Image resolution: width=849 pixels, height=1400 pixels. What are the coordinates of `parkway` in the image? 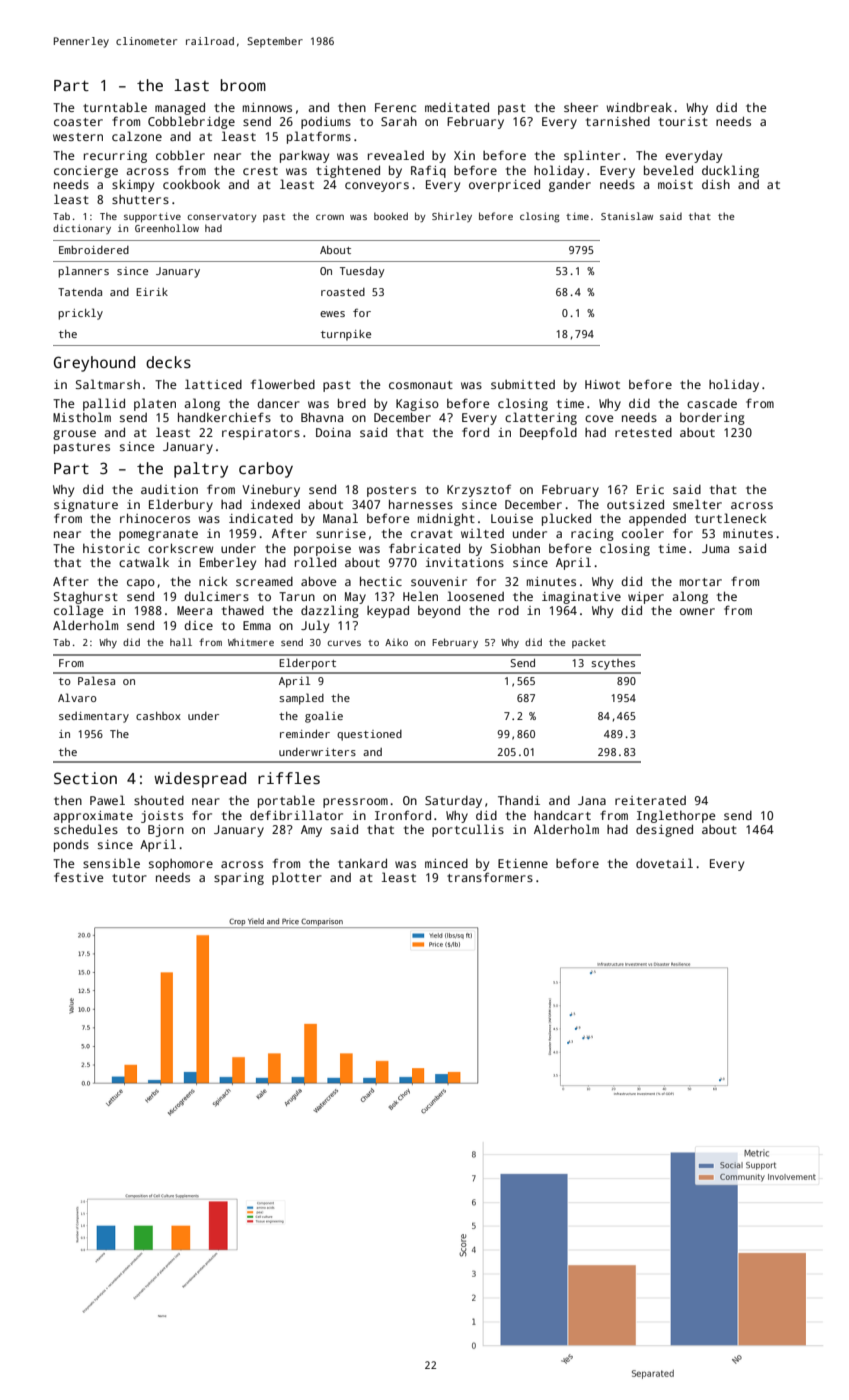 It's located at (304, 156).
